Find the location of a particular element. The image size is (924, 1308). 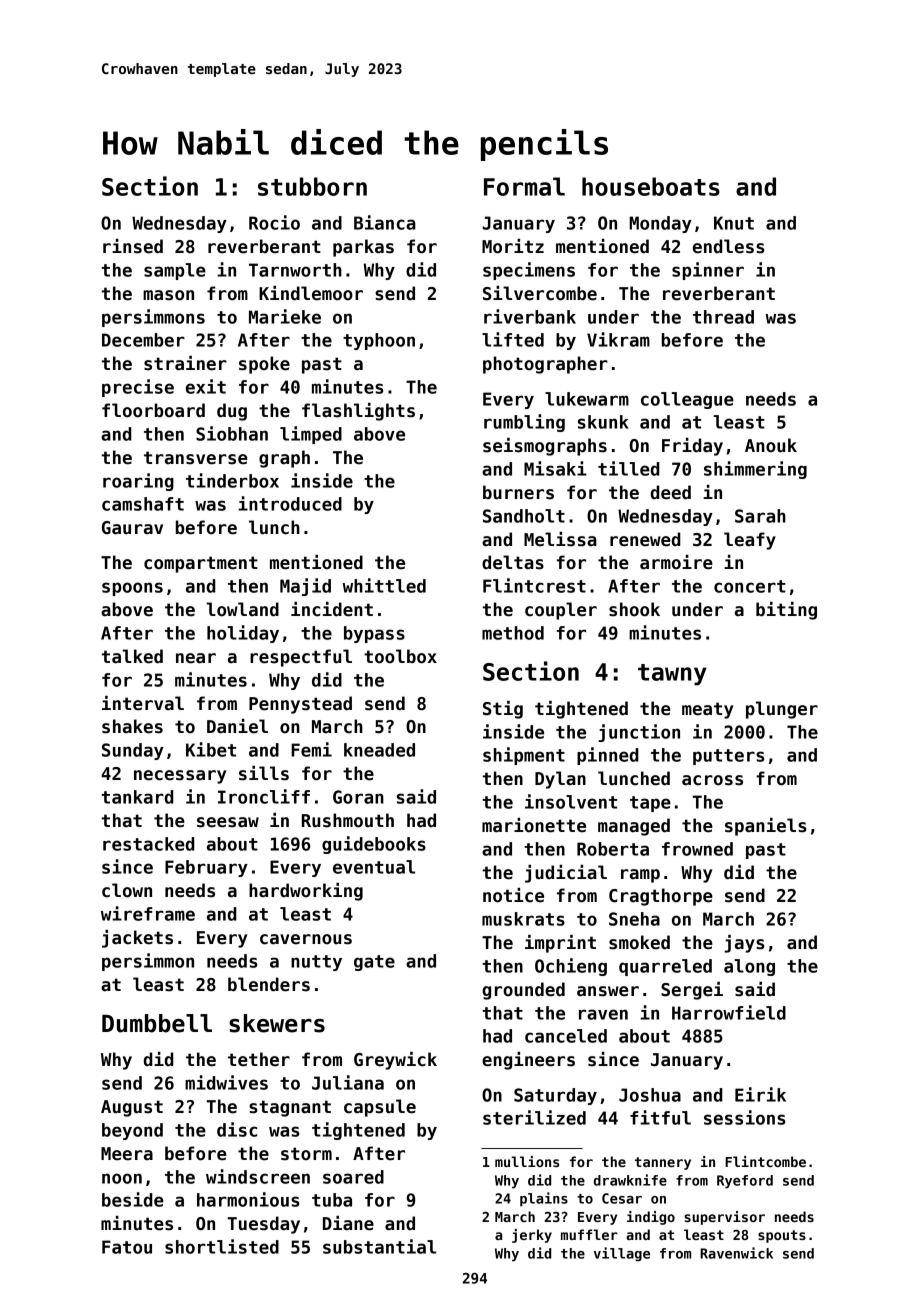

village is located at coordinates (622, 1254).
